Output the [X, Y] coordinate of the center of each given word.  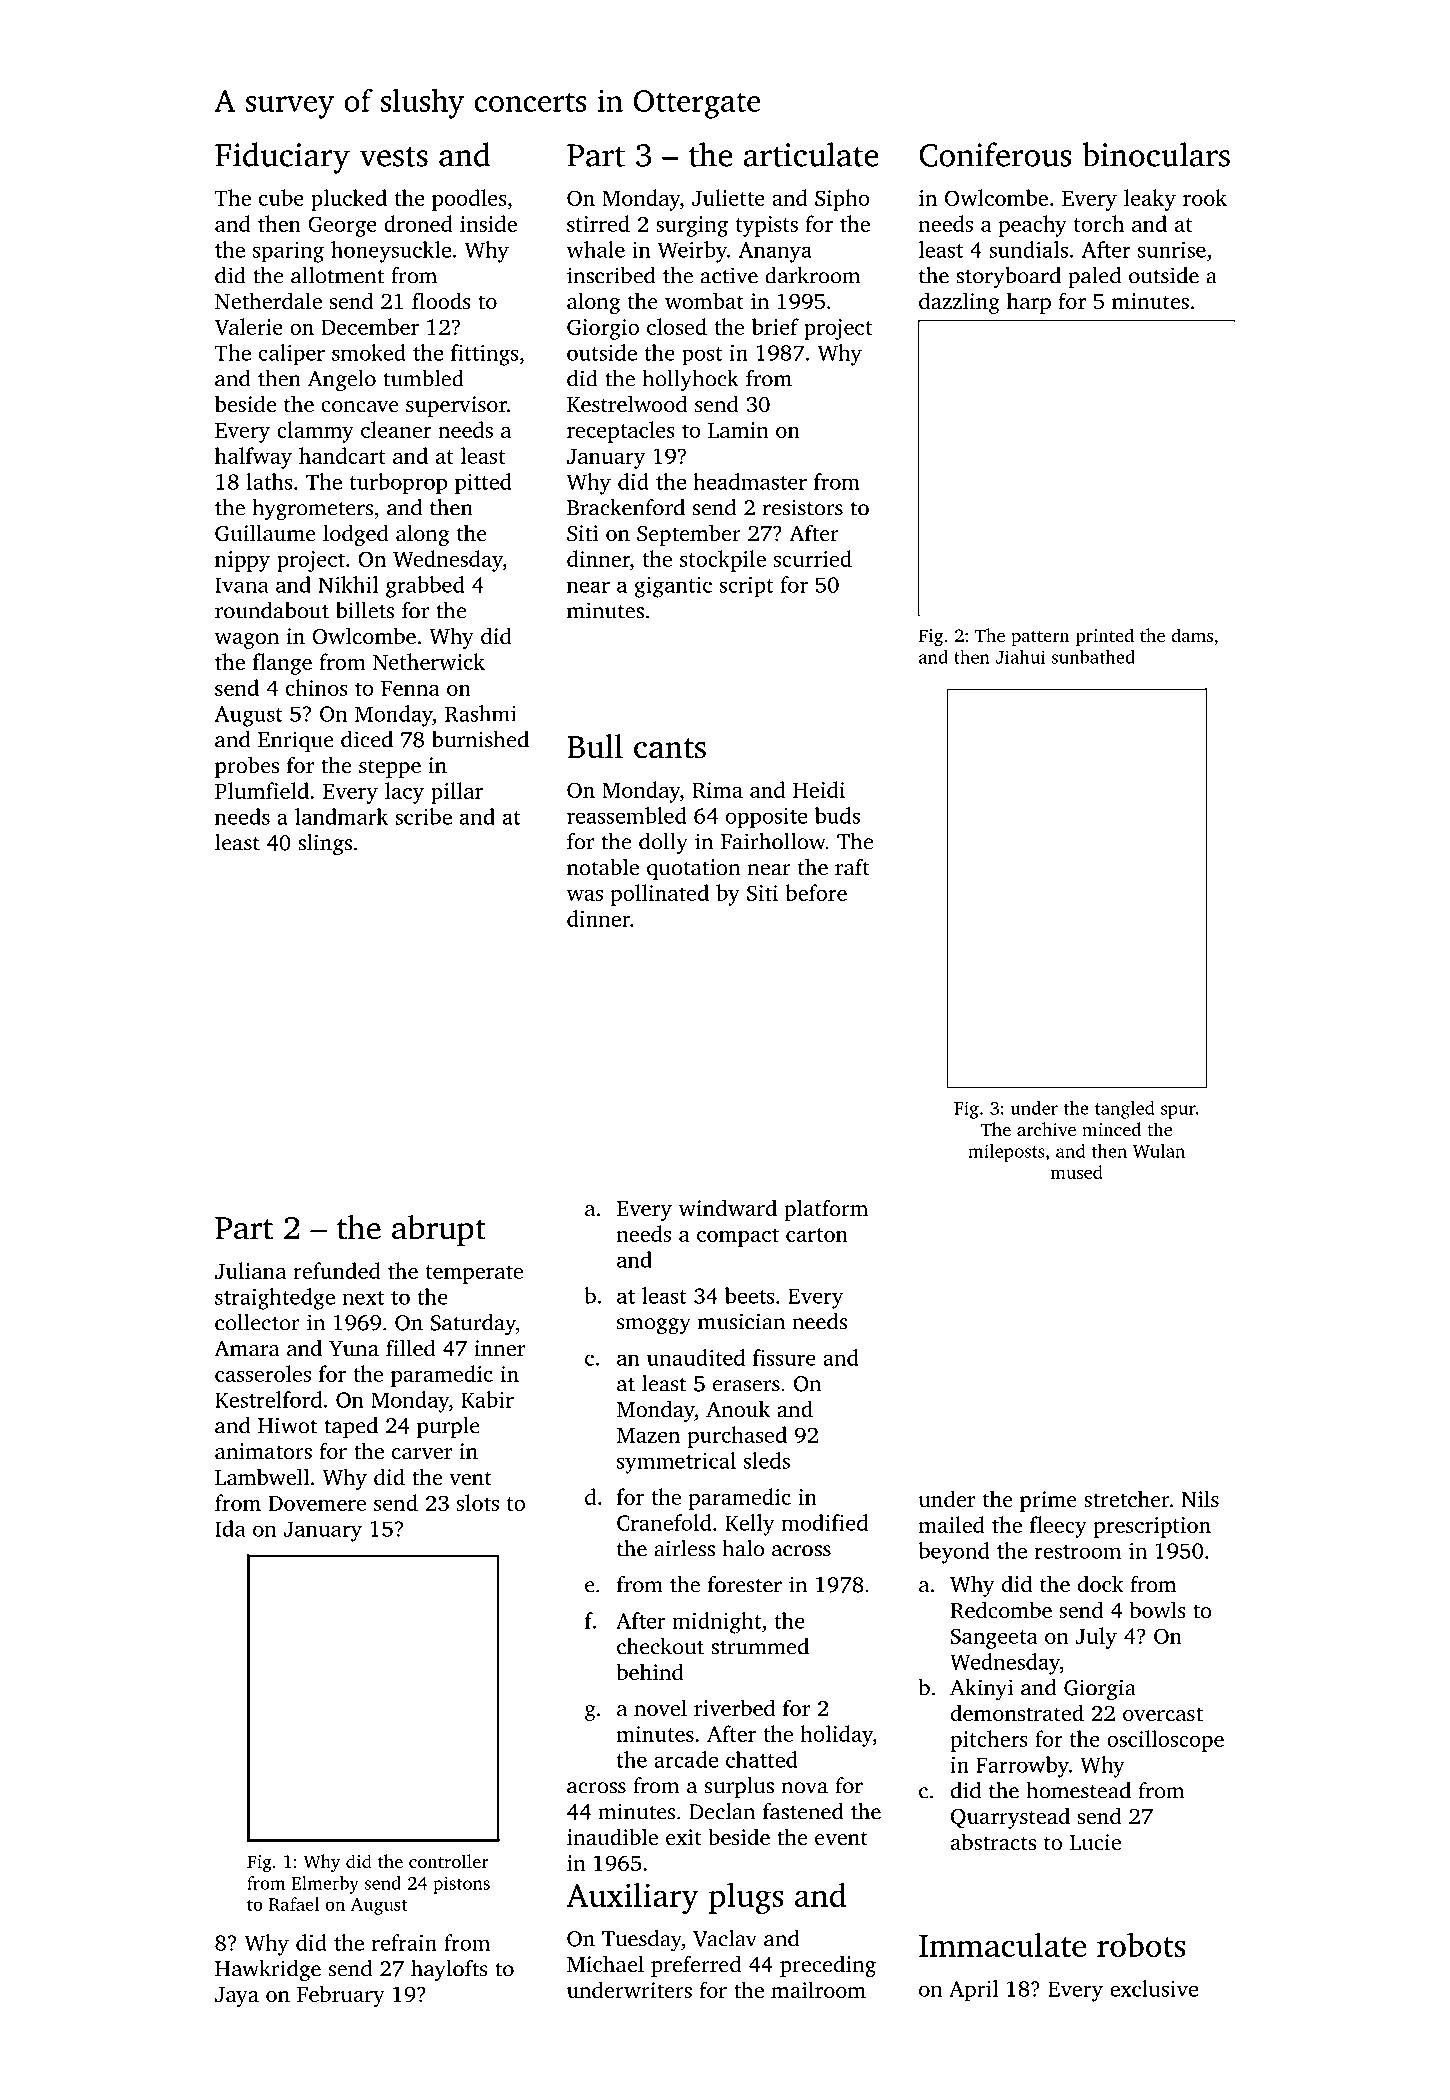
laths [269, 481]
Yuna [354, 1348]
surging [692, 226]
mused [1076, 1172]
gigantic [673, 587]
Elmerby [325, 1885]
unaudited [696, 1357]
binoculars [1156, 154]
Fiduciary [282, 158]
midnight [717, 1623]
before [816, 892]
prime [1048, 1501]
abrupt [439, 1230]
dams [1192, 635]
